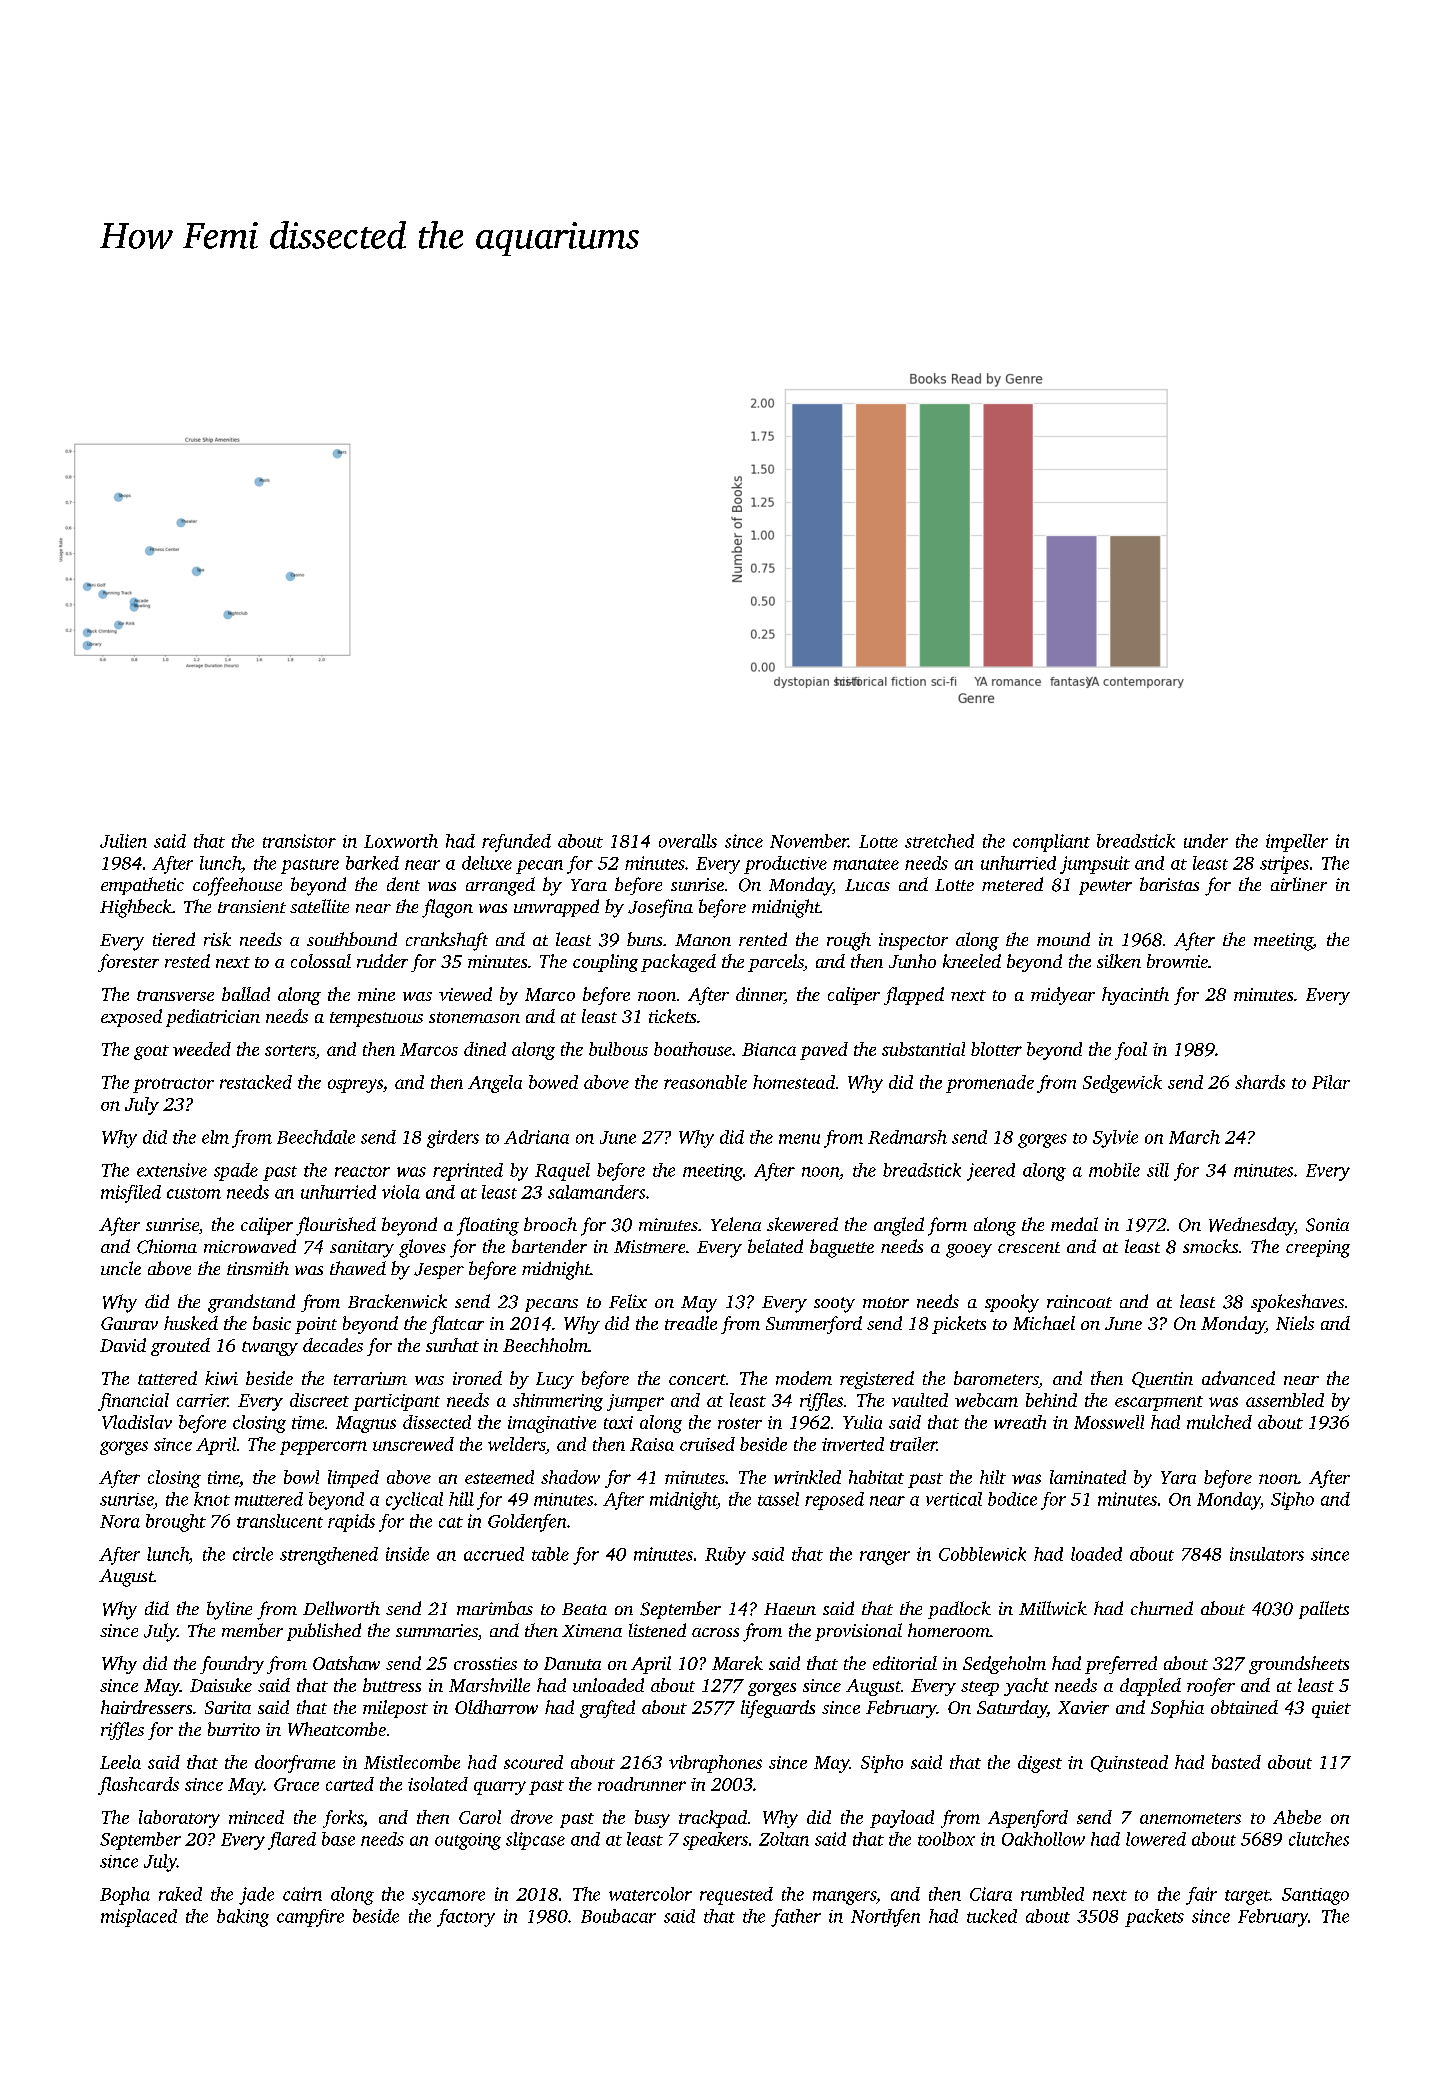  What do you see at coordinates (401, 841) in the screenshot?
I see `Loxworth` at bounding box center [401, 841].
